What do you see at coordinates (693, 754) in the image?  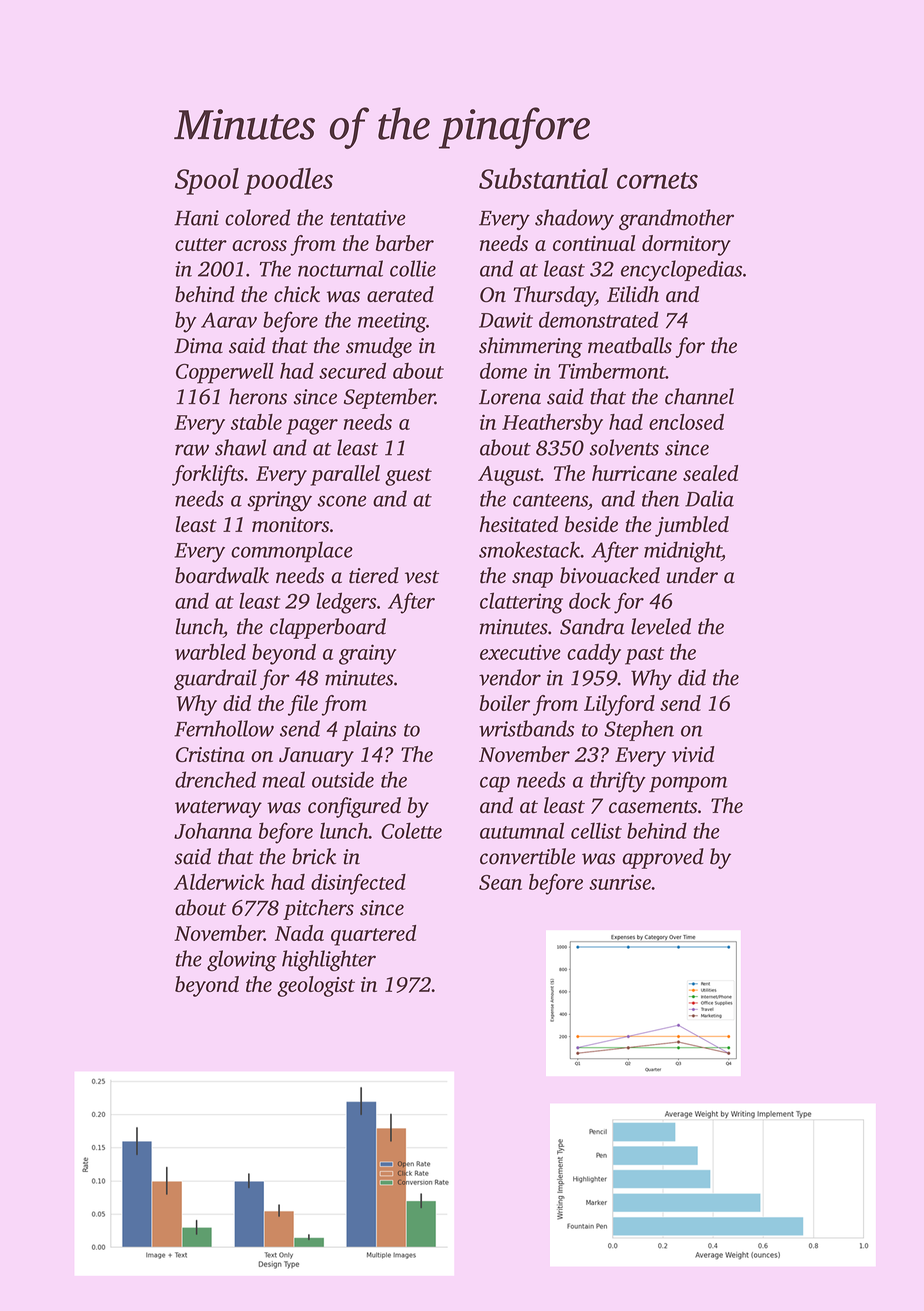 I see `vivid` at bounding box center [693, 754].
